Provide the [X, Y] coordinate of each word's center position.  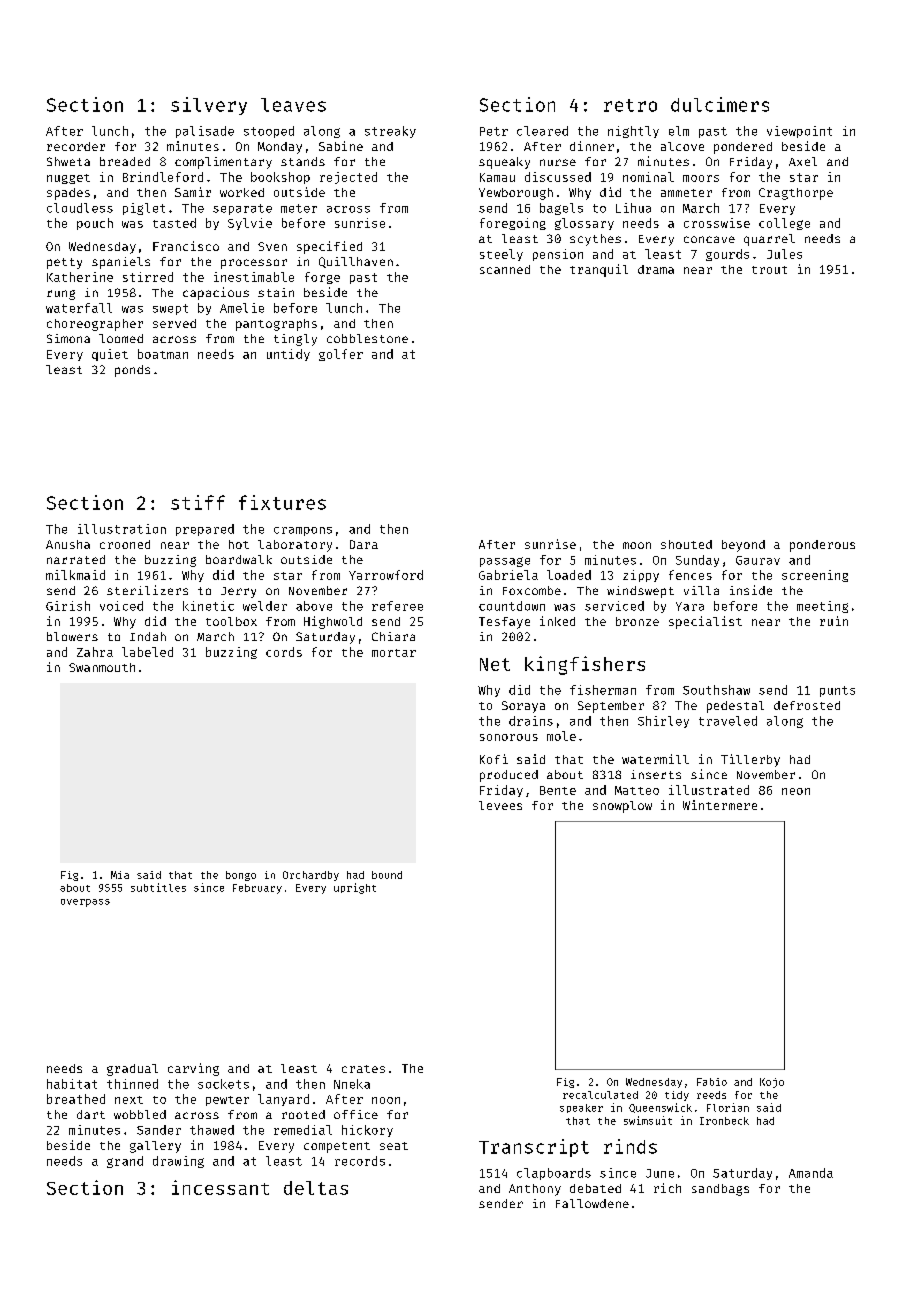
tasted [174, 223]
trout [769, 270]
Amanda [811, 1173]
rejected [348, 178]
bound [387, 875]
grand [125, 1162]
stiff [198, 502]
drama [656, 269]
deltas [316, 1188]
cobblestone [367, 338]
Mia [120, 875]
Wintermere [720, 805]
